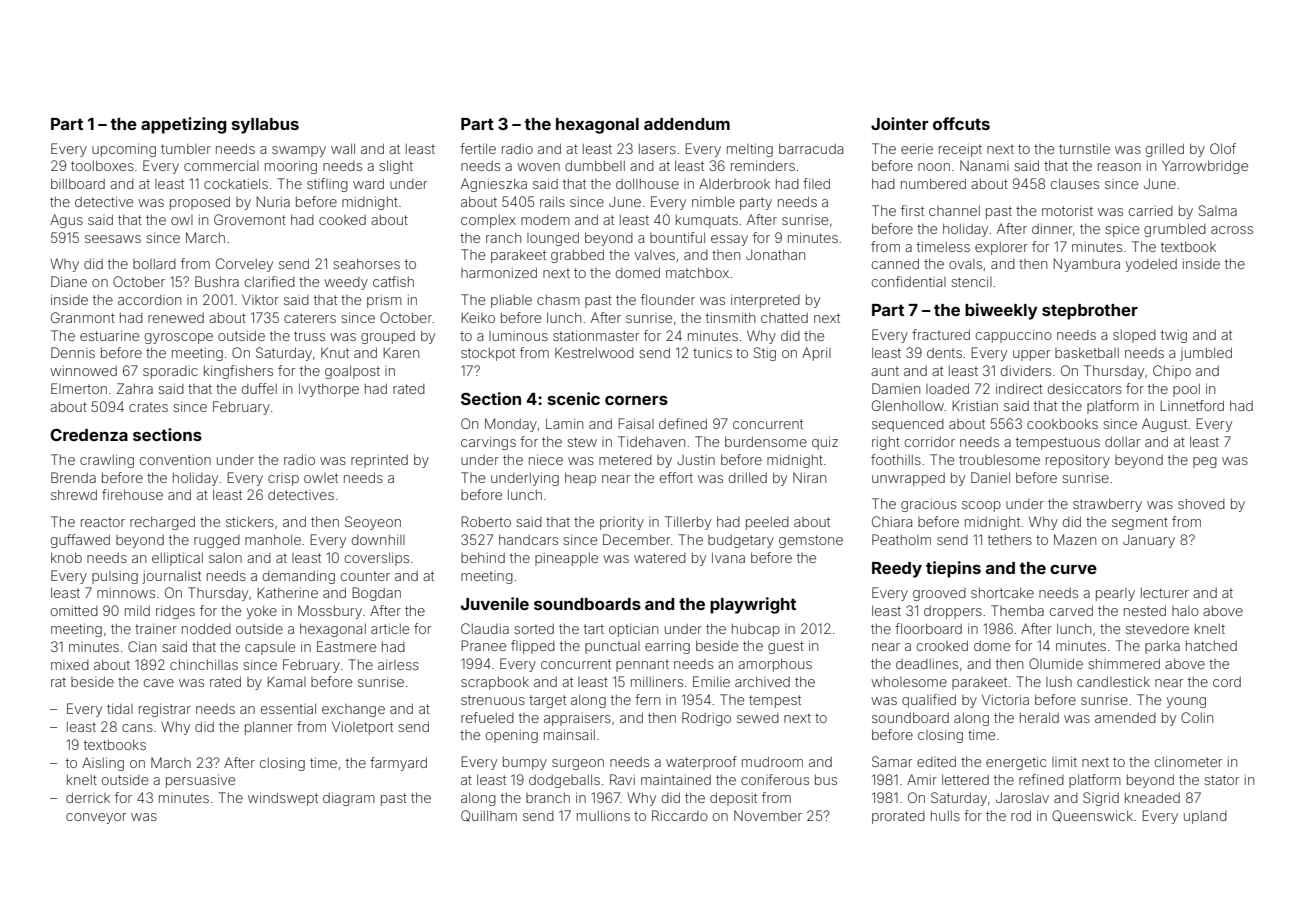  I want to click on tethers, so click(1010, 540).
